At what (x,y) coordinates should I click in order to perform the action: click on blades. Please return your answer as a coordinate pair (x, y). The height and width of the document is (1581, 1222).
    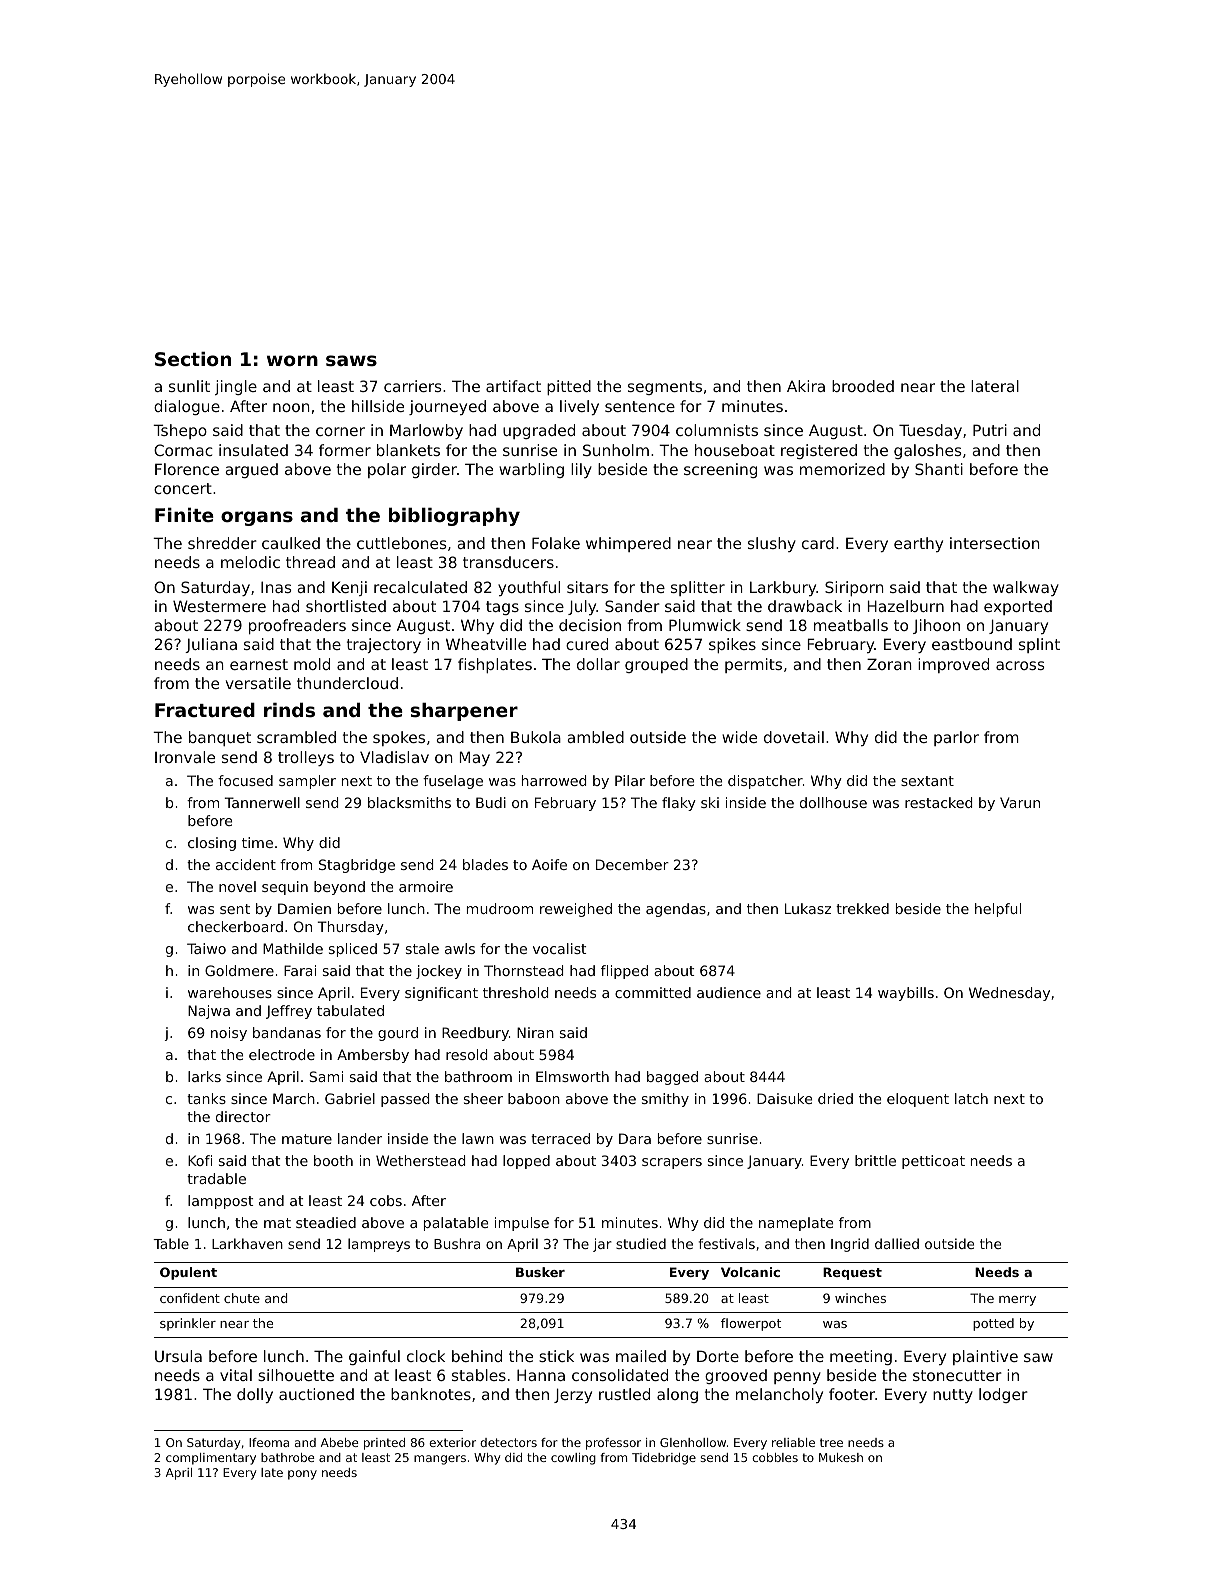
    Looking at the image, I should click on (485, 864).
